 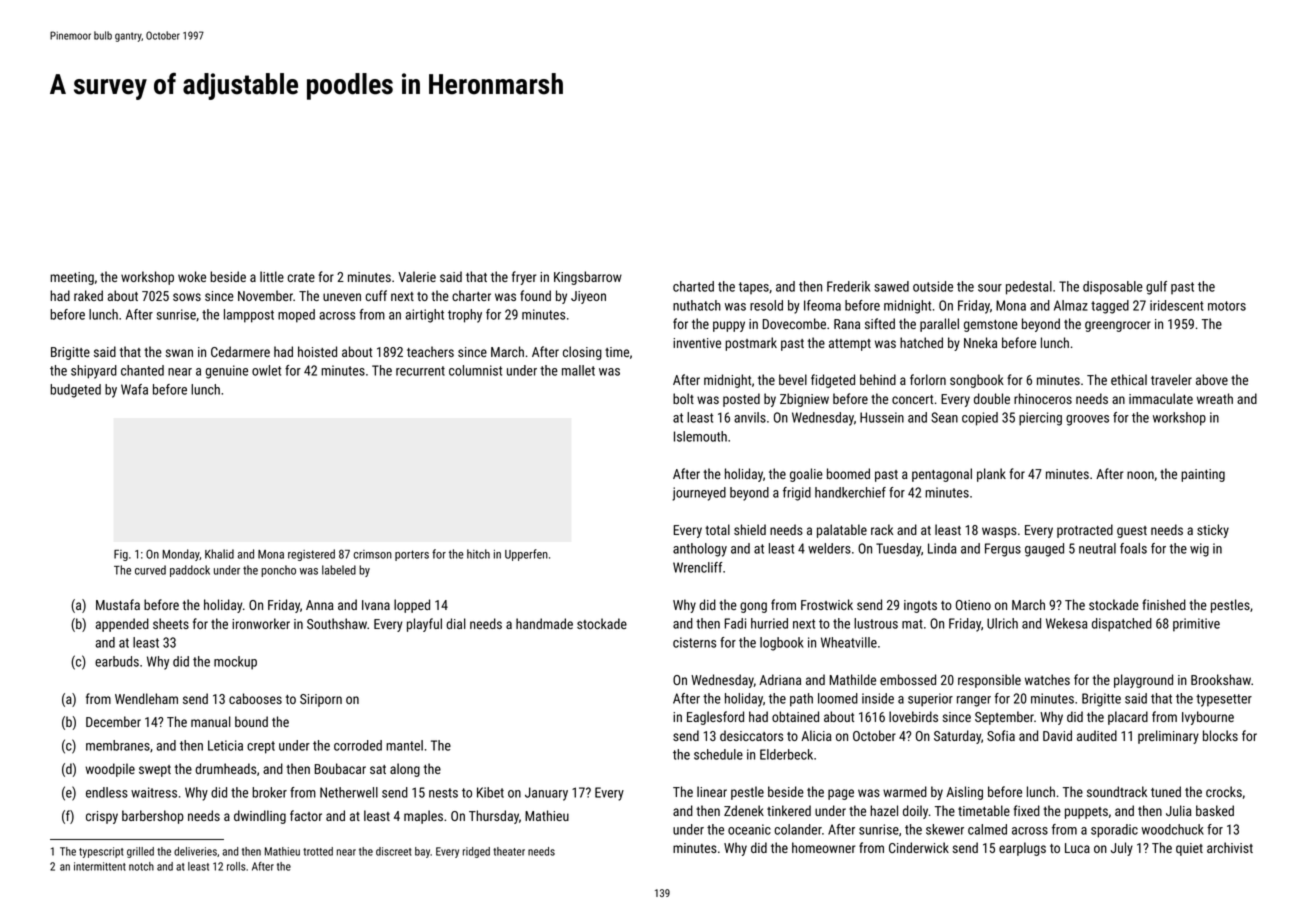 I want to click on factor, so click(x=306, y=815).
